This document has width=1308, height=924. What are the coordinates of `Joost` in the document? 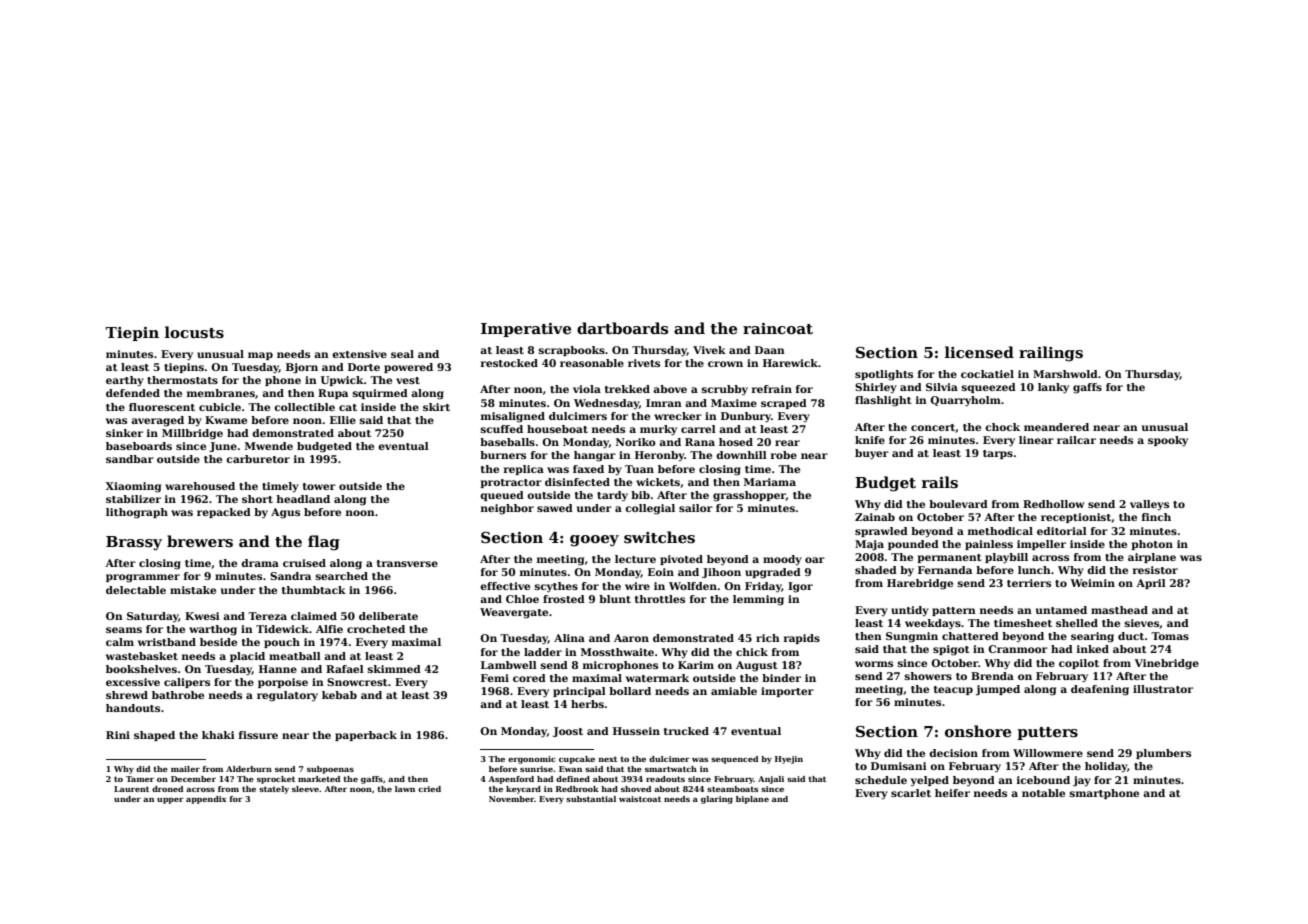 It's located at (568, 732).
